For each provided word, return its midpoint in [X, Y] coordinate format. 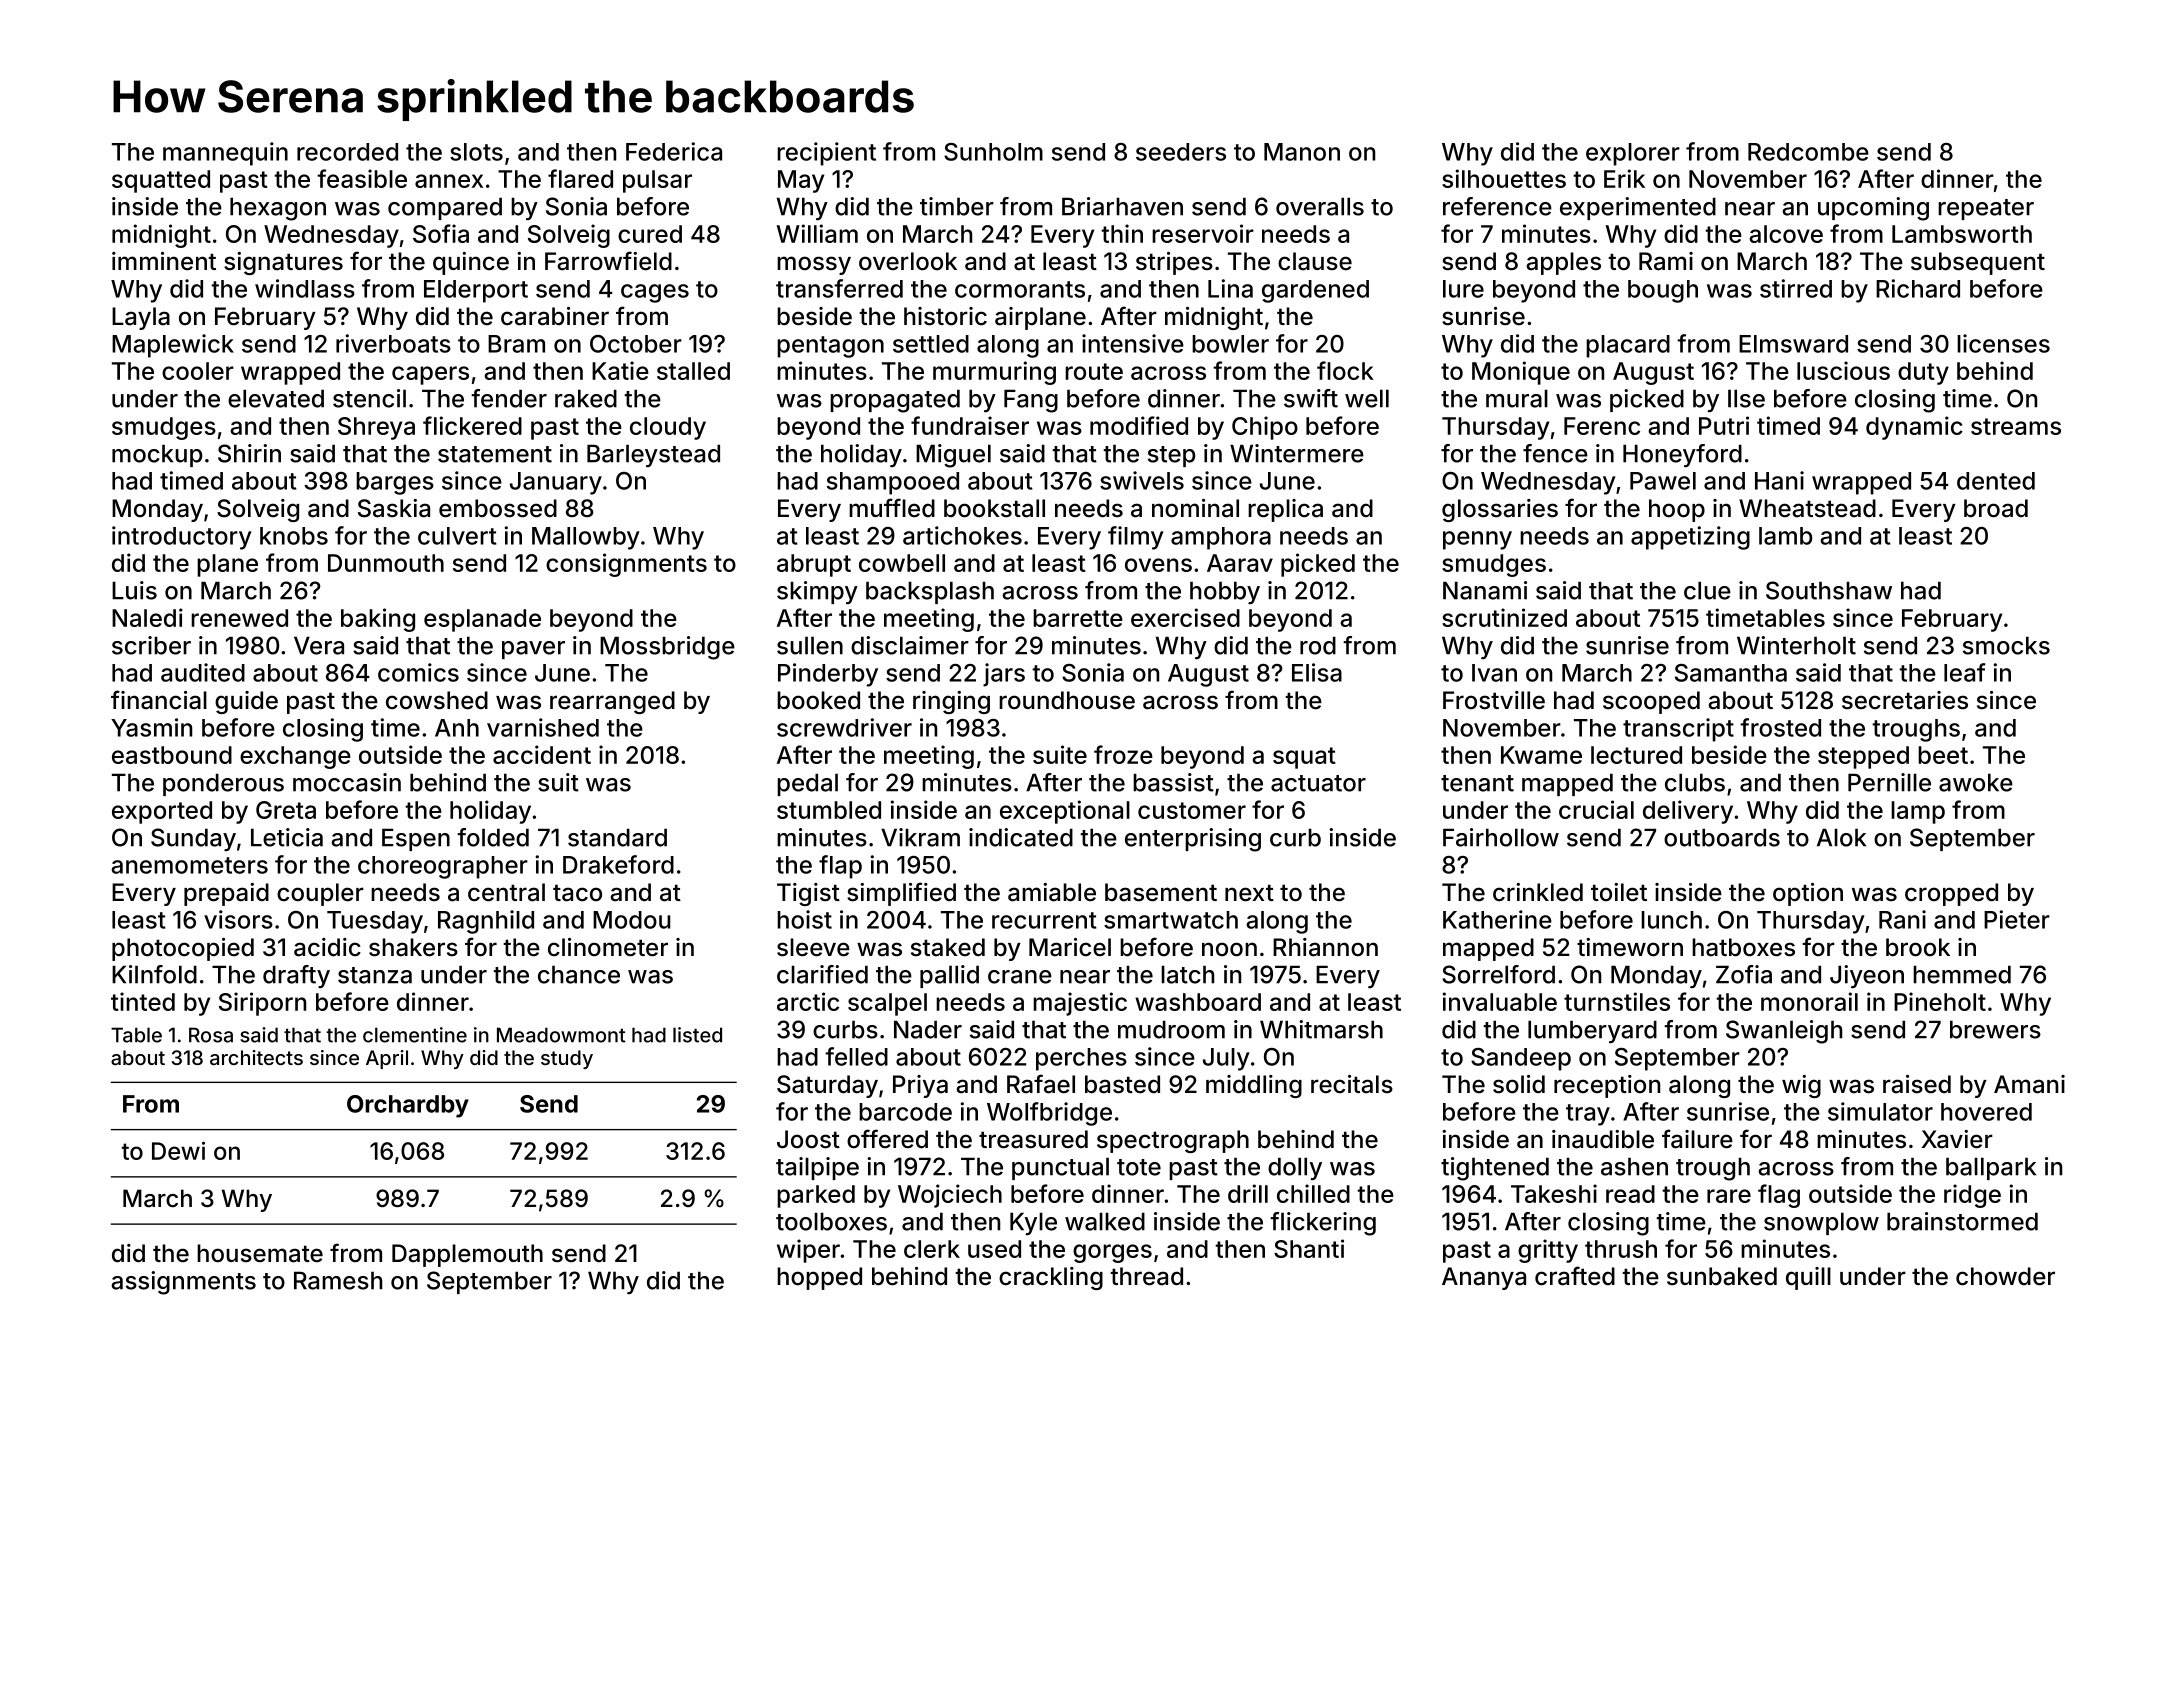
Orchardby [408, 1106]
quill [1808, 1278]
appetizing [1690, 538]
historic [945, 316]
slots [476, 152]
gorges [1112, 1253]
